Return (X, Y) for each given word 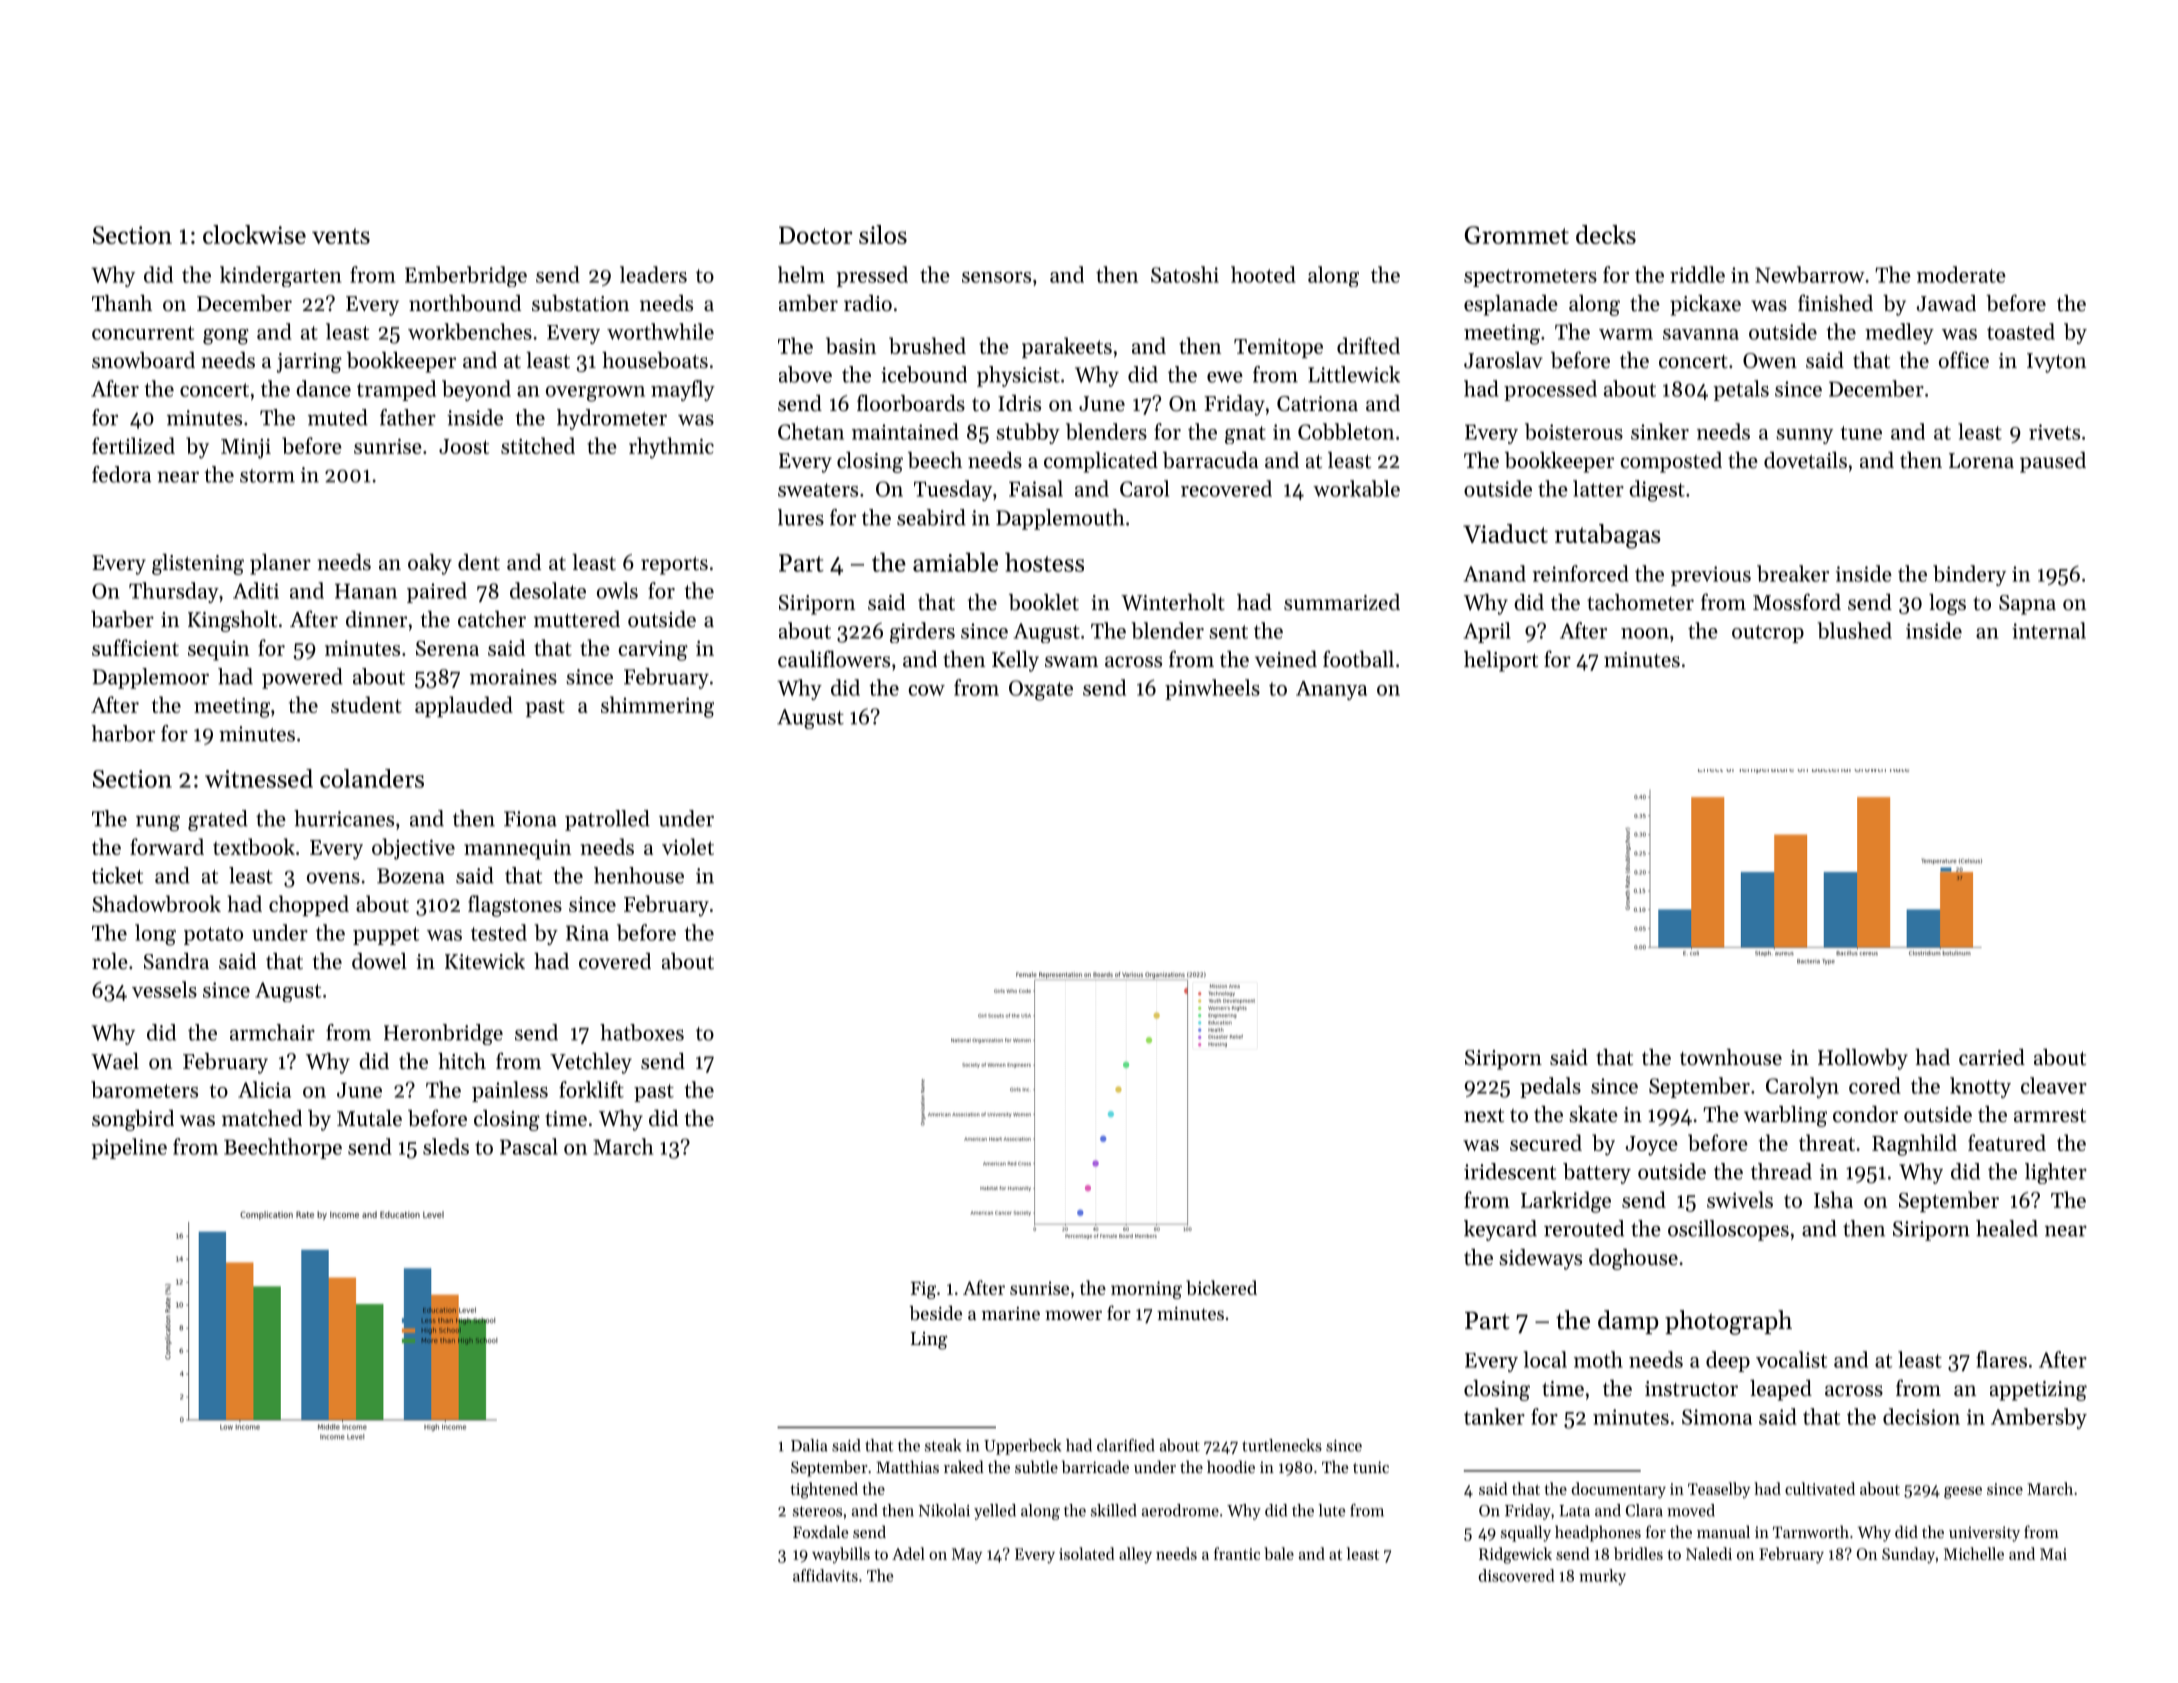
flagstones (515, 906)
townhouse (1731, 1057)
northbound (465, 303)
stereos (817, 1511)
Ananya (1331, 690)
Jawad (1946, 303)
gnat (1245, 435)
